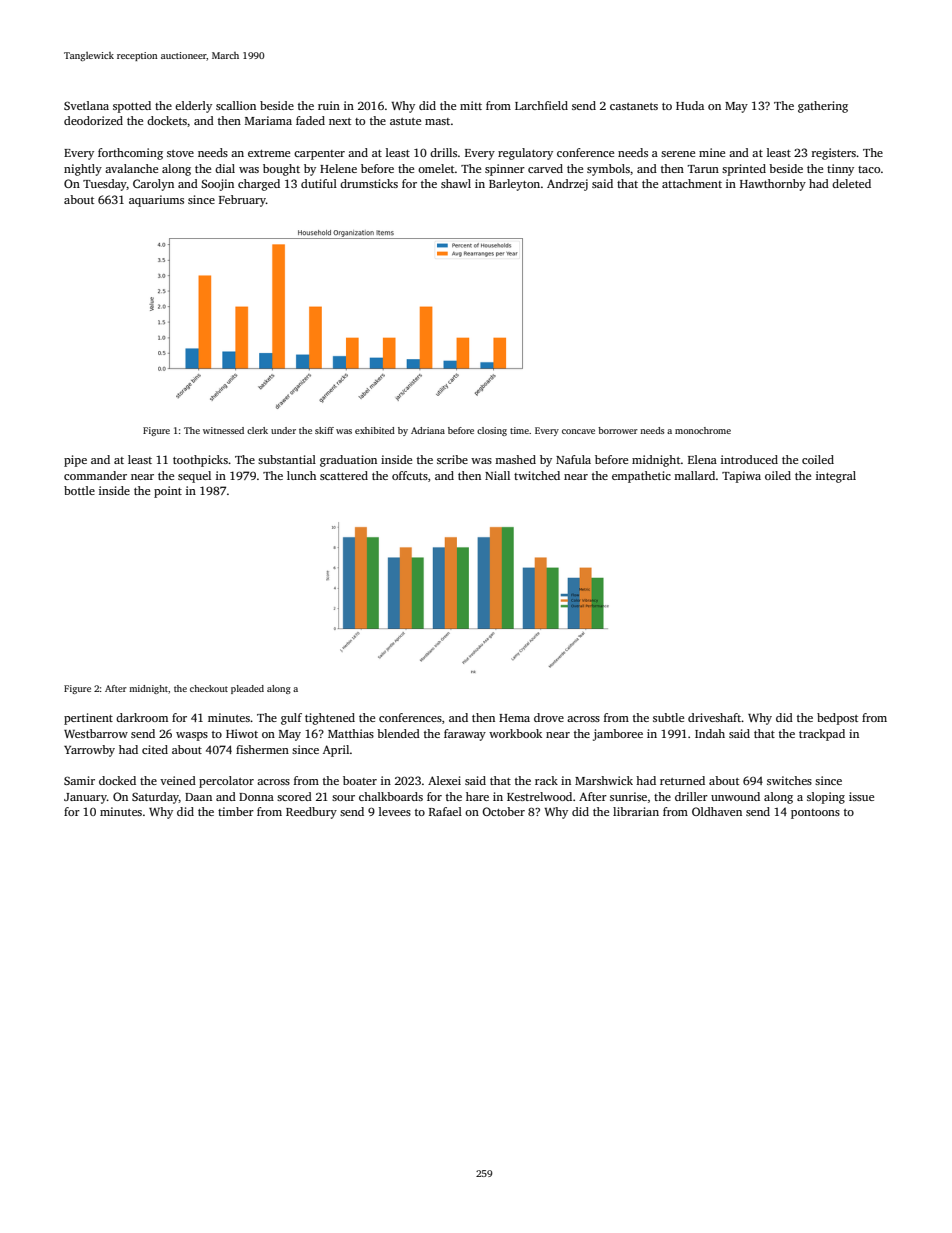 This screenshot has height=1233, width=952. Describe the element at coordinates (117, 780) in the screenshot. I see `docked` at that location.
